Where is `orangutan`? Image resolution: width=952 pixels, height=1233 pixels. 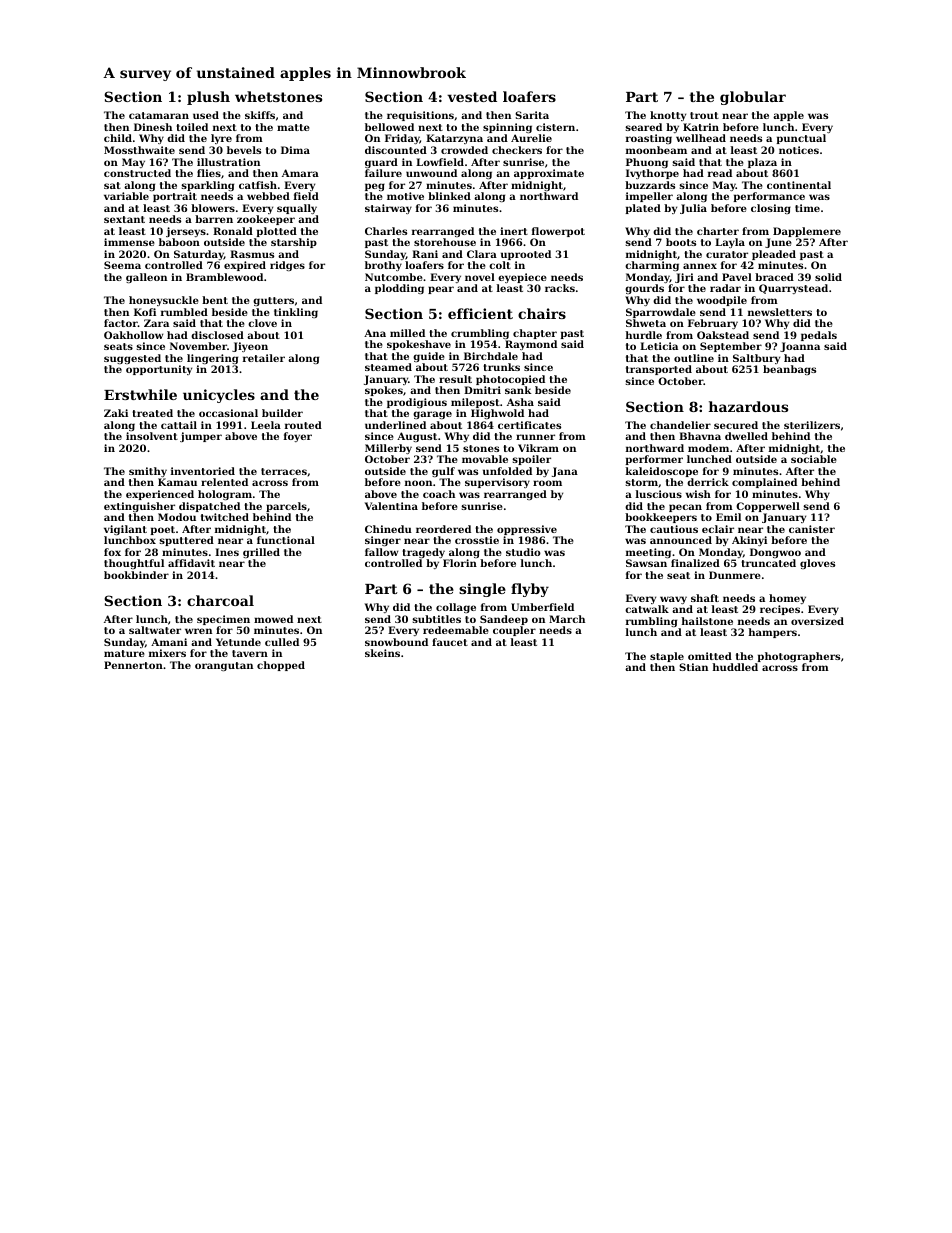 orangutan is located at coordinates (224, 666).
